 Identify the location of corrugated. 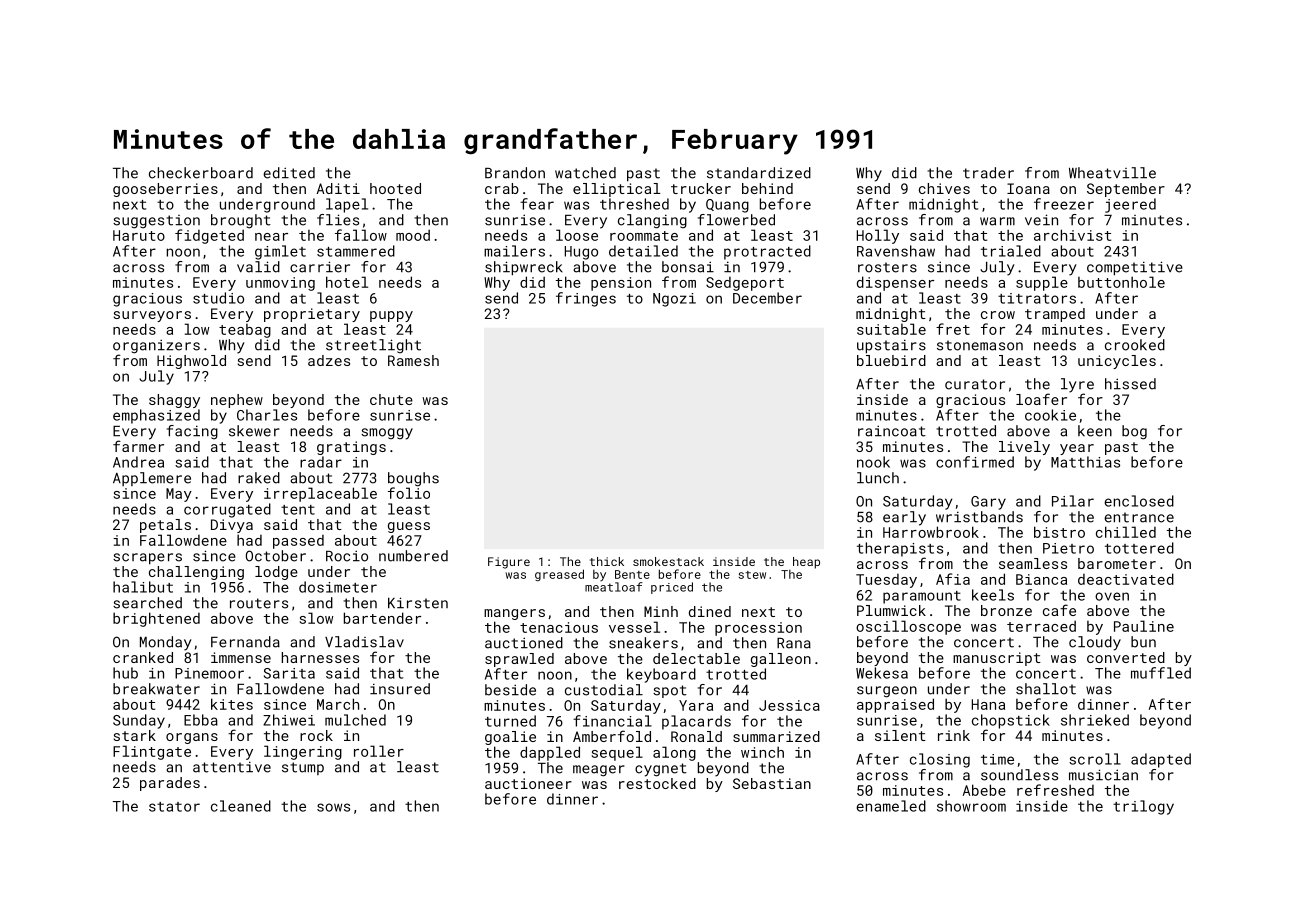
(227, 510).
